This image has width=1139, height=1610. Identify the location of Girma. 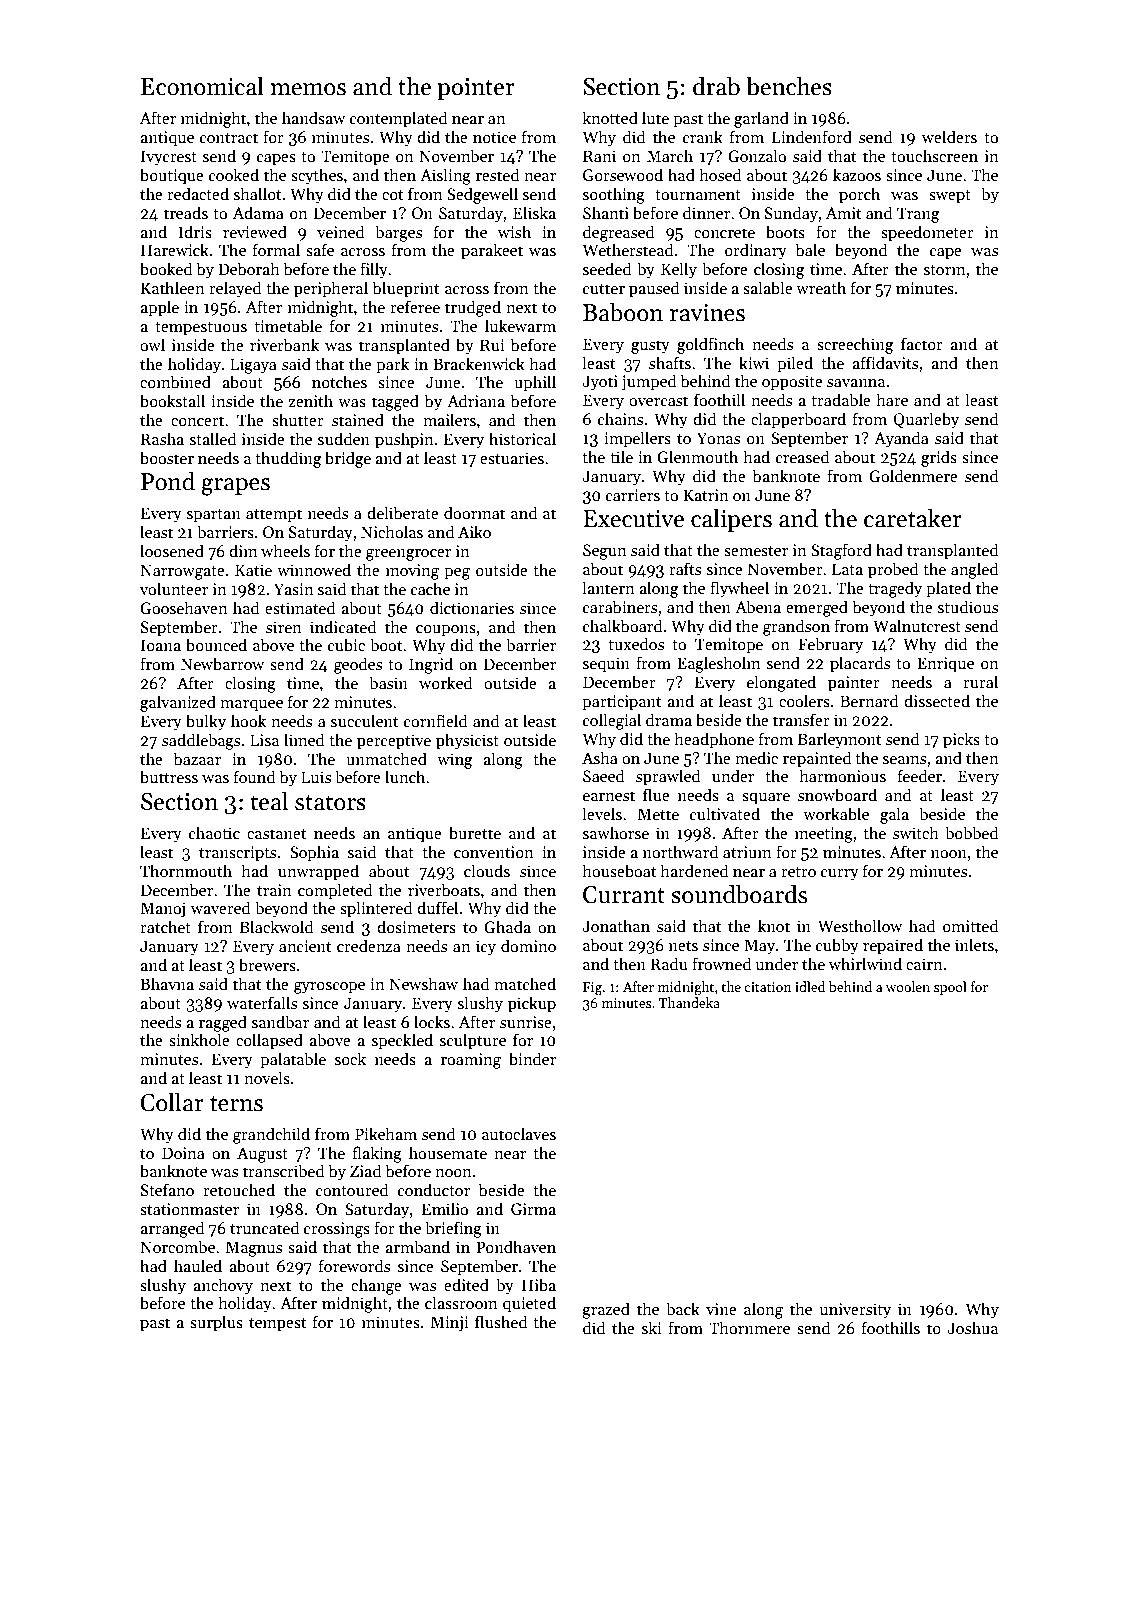
(533, 1209).
